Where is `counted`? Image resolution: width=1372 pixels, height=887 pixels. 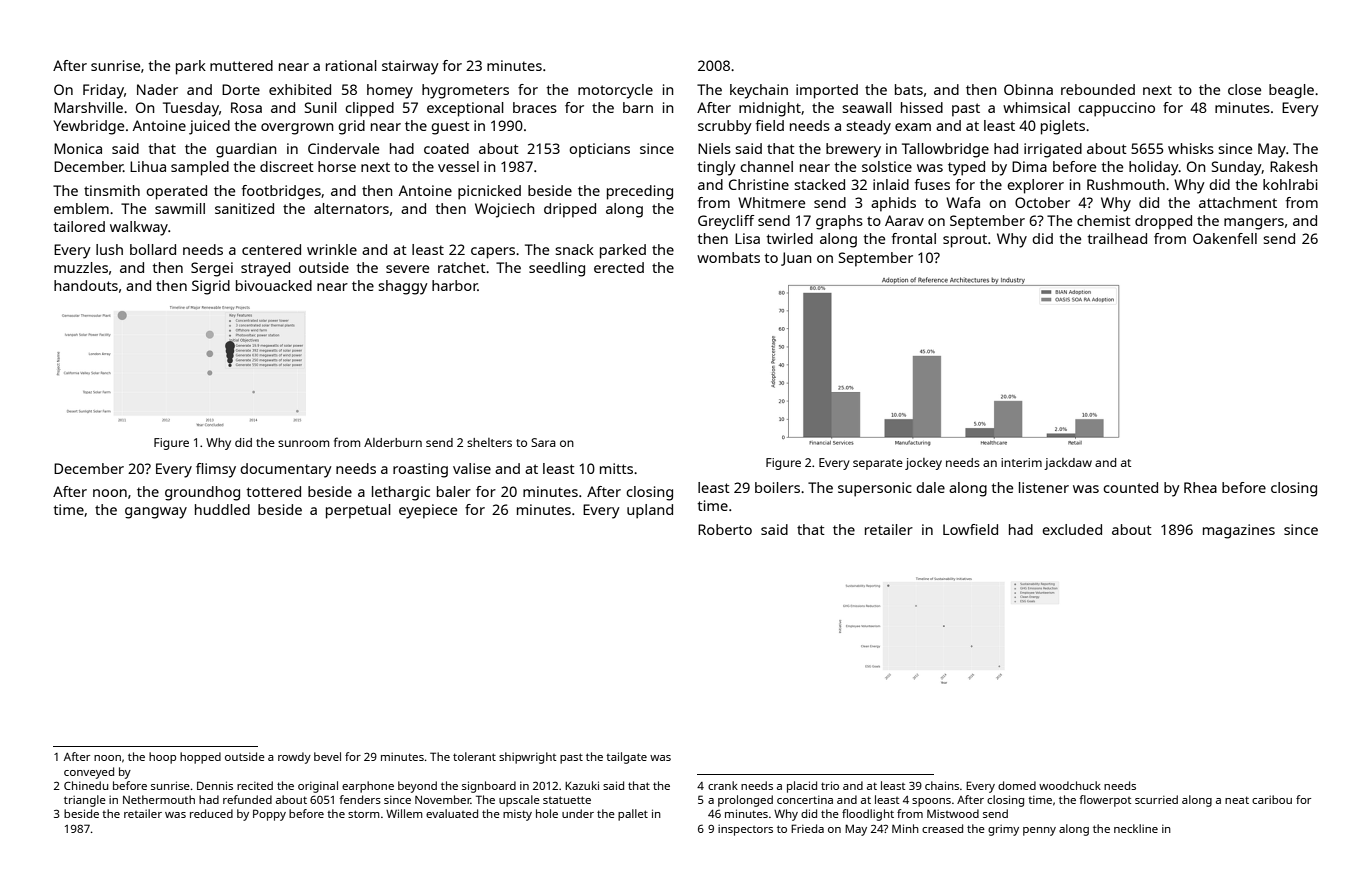
counted is located at coordinates (1130, 487).
